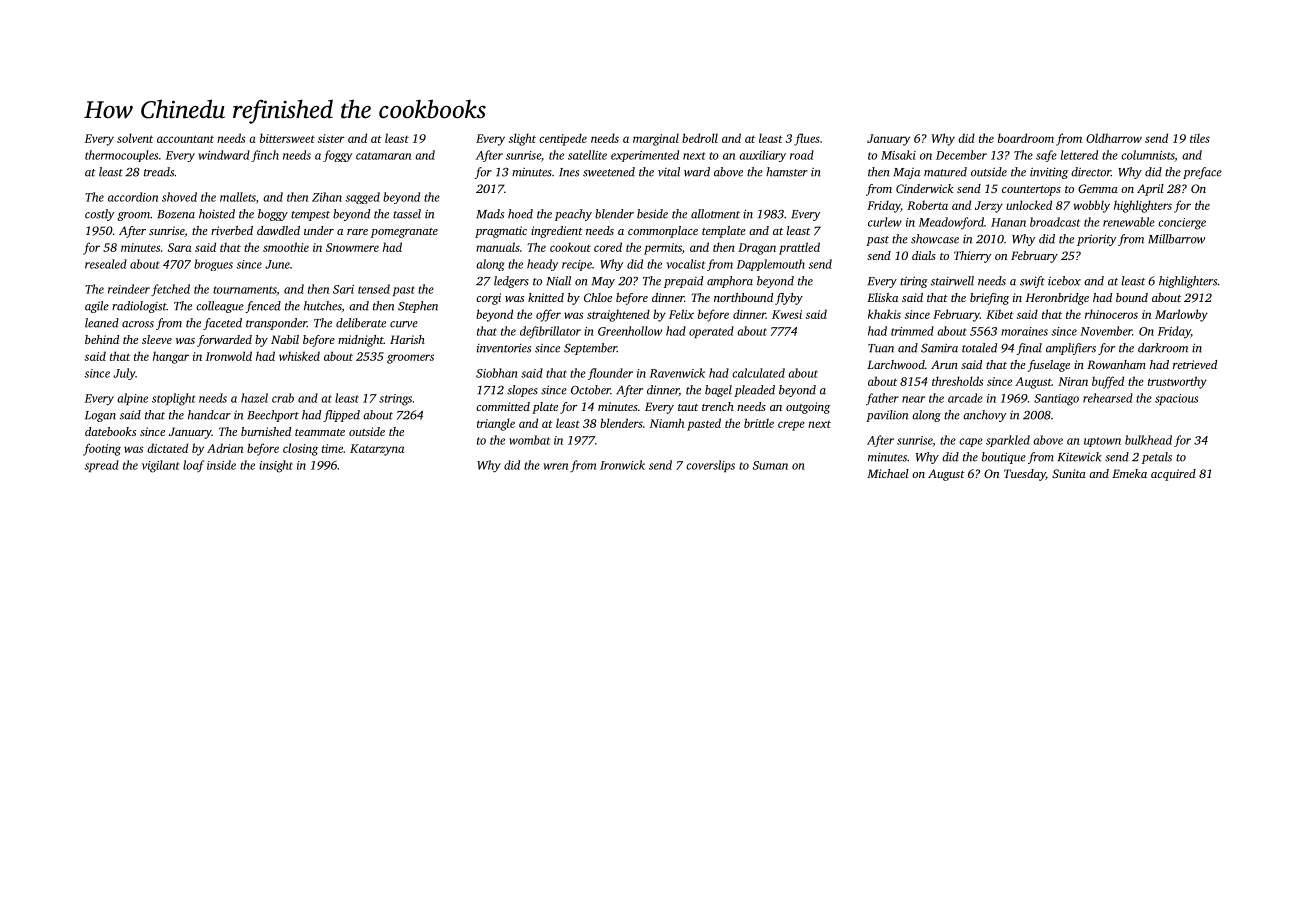 This page has width=1308, height=924. What do you see at coordinates (888, 473) in the page?
I see `Michael` at bounding box center [888, 473].
